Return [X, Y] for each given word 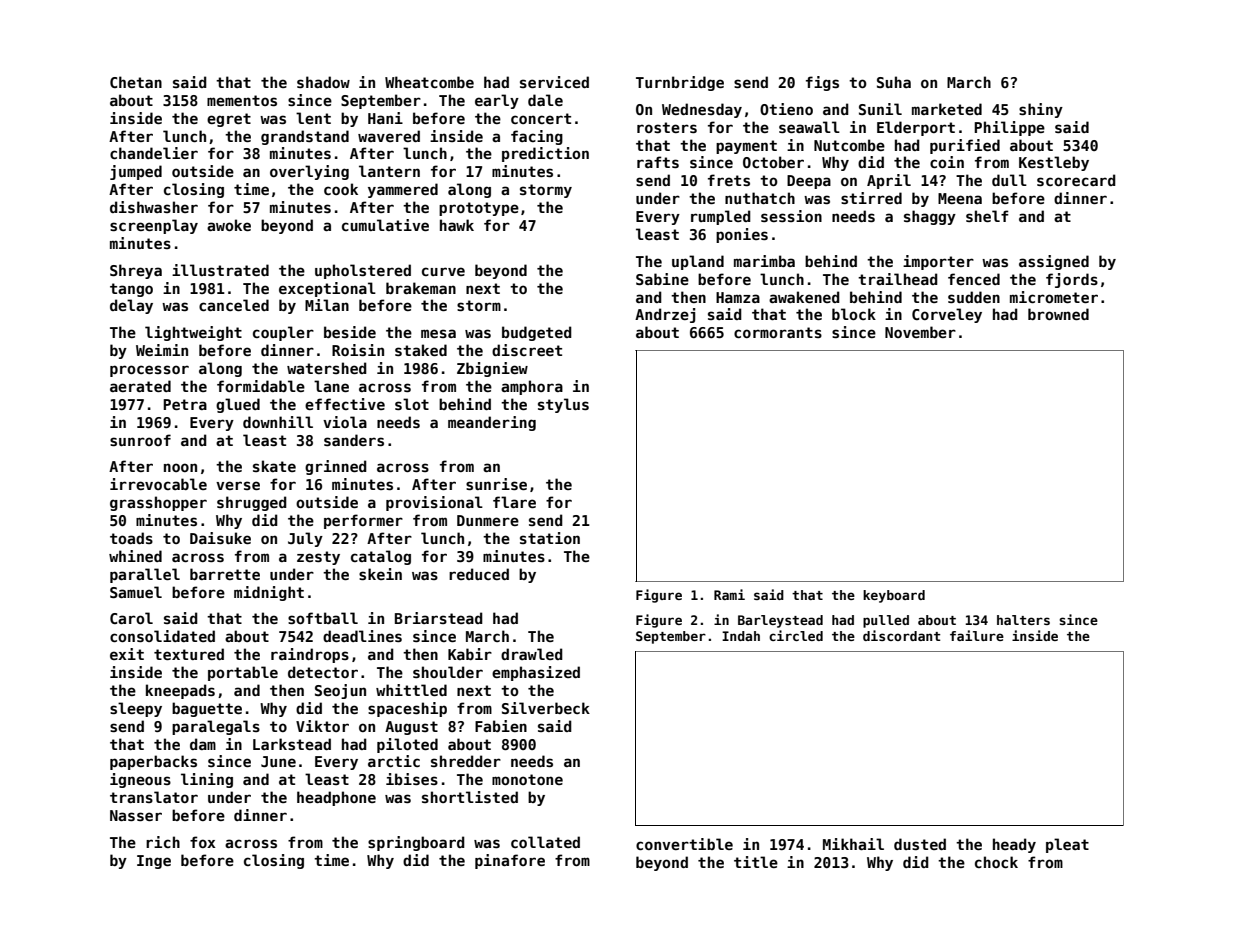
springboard [416, 843]
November [920, 332]
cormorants [778, 332]
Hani [385, 118]
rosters [667, 127]
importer [938, 262]
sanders [354, 440]
